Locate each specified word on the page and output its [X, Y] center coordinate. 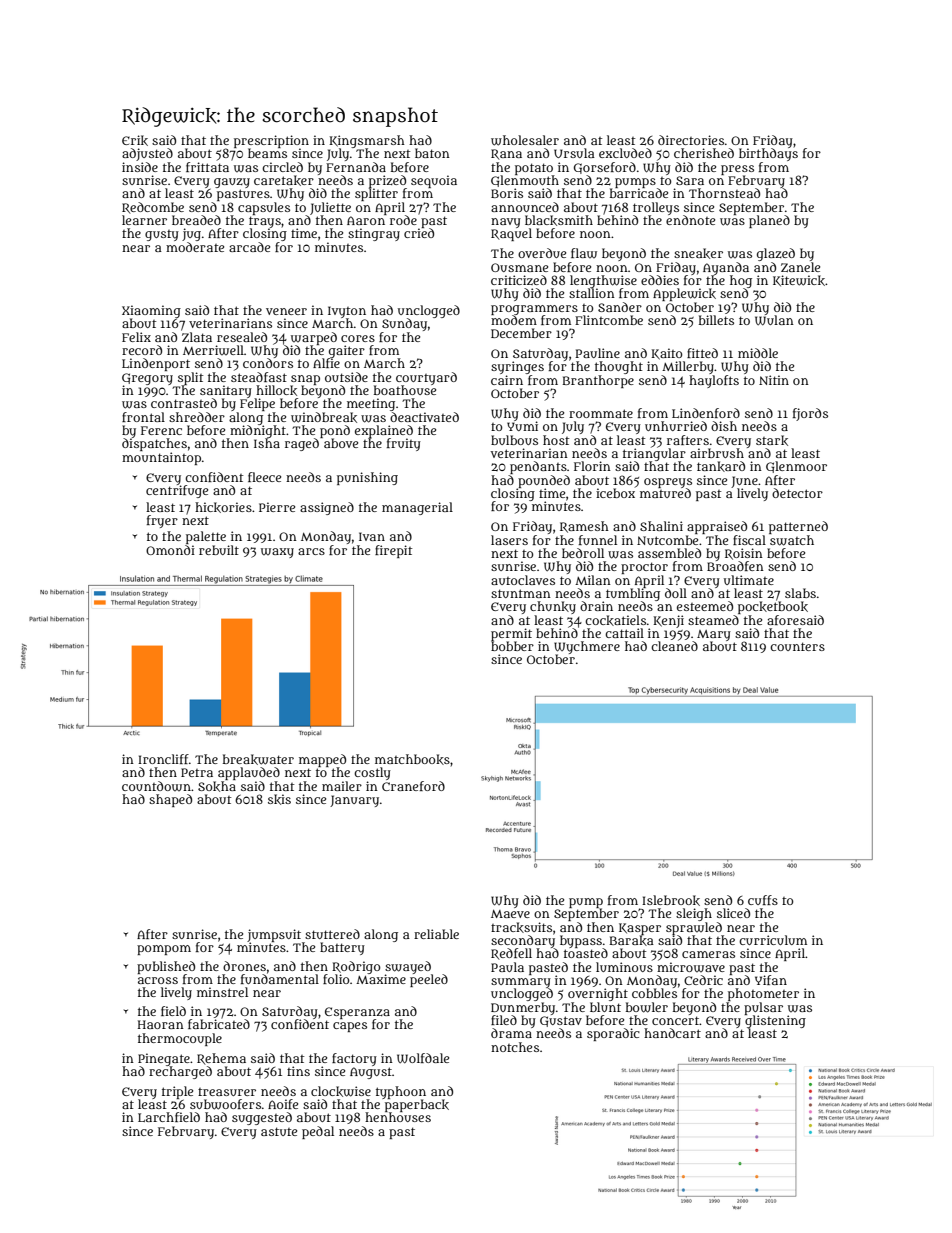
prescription [271, 141]
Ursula [574, 153]
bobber [512, 646]
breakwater [258, 759]
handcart [672, 1033]
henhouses [398, 1117]
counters [797, 646]
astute [279, 1131]
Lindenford [706, 413]
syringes [517, 367]
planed [769, 221]
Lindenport [156, 364]
